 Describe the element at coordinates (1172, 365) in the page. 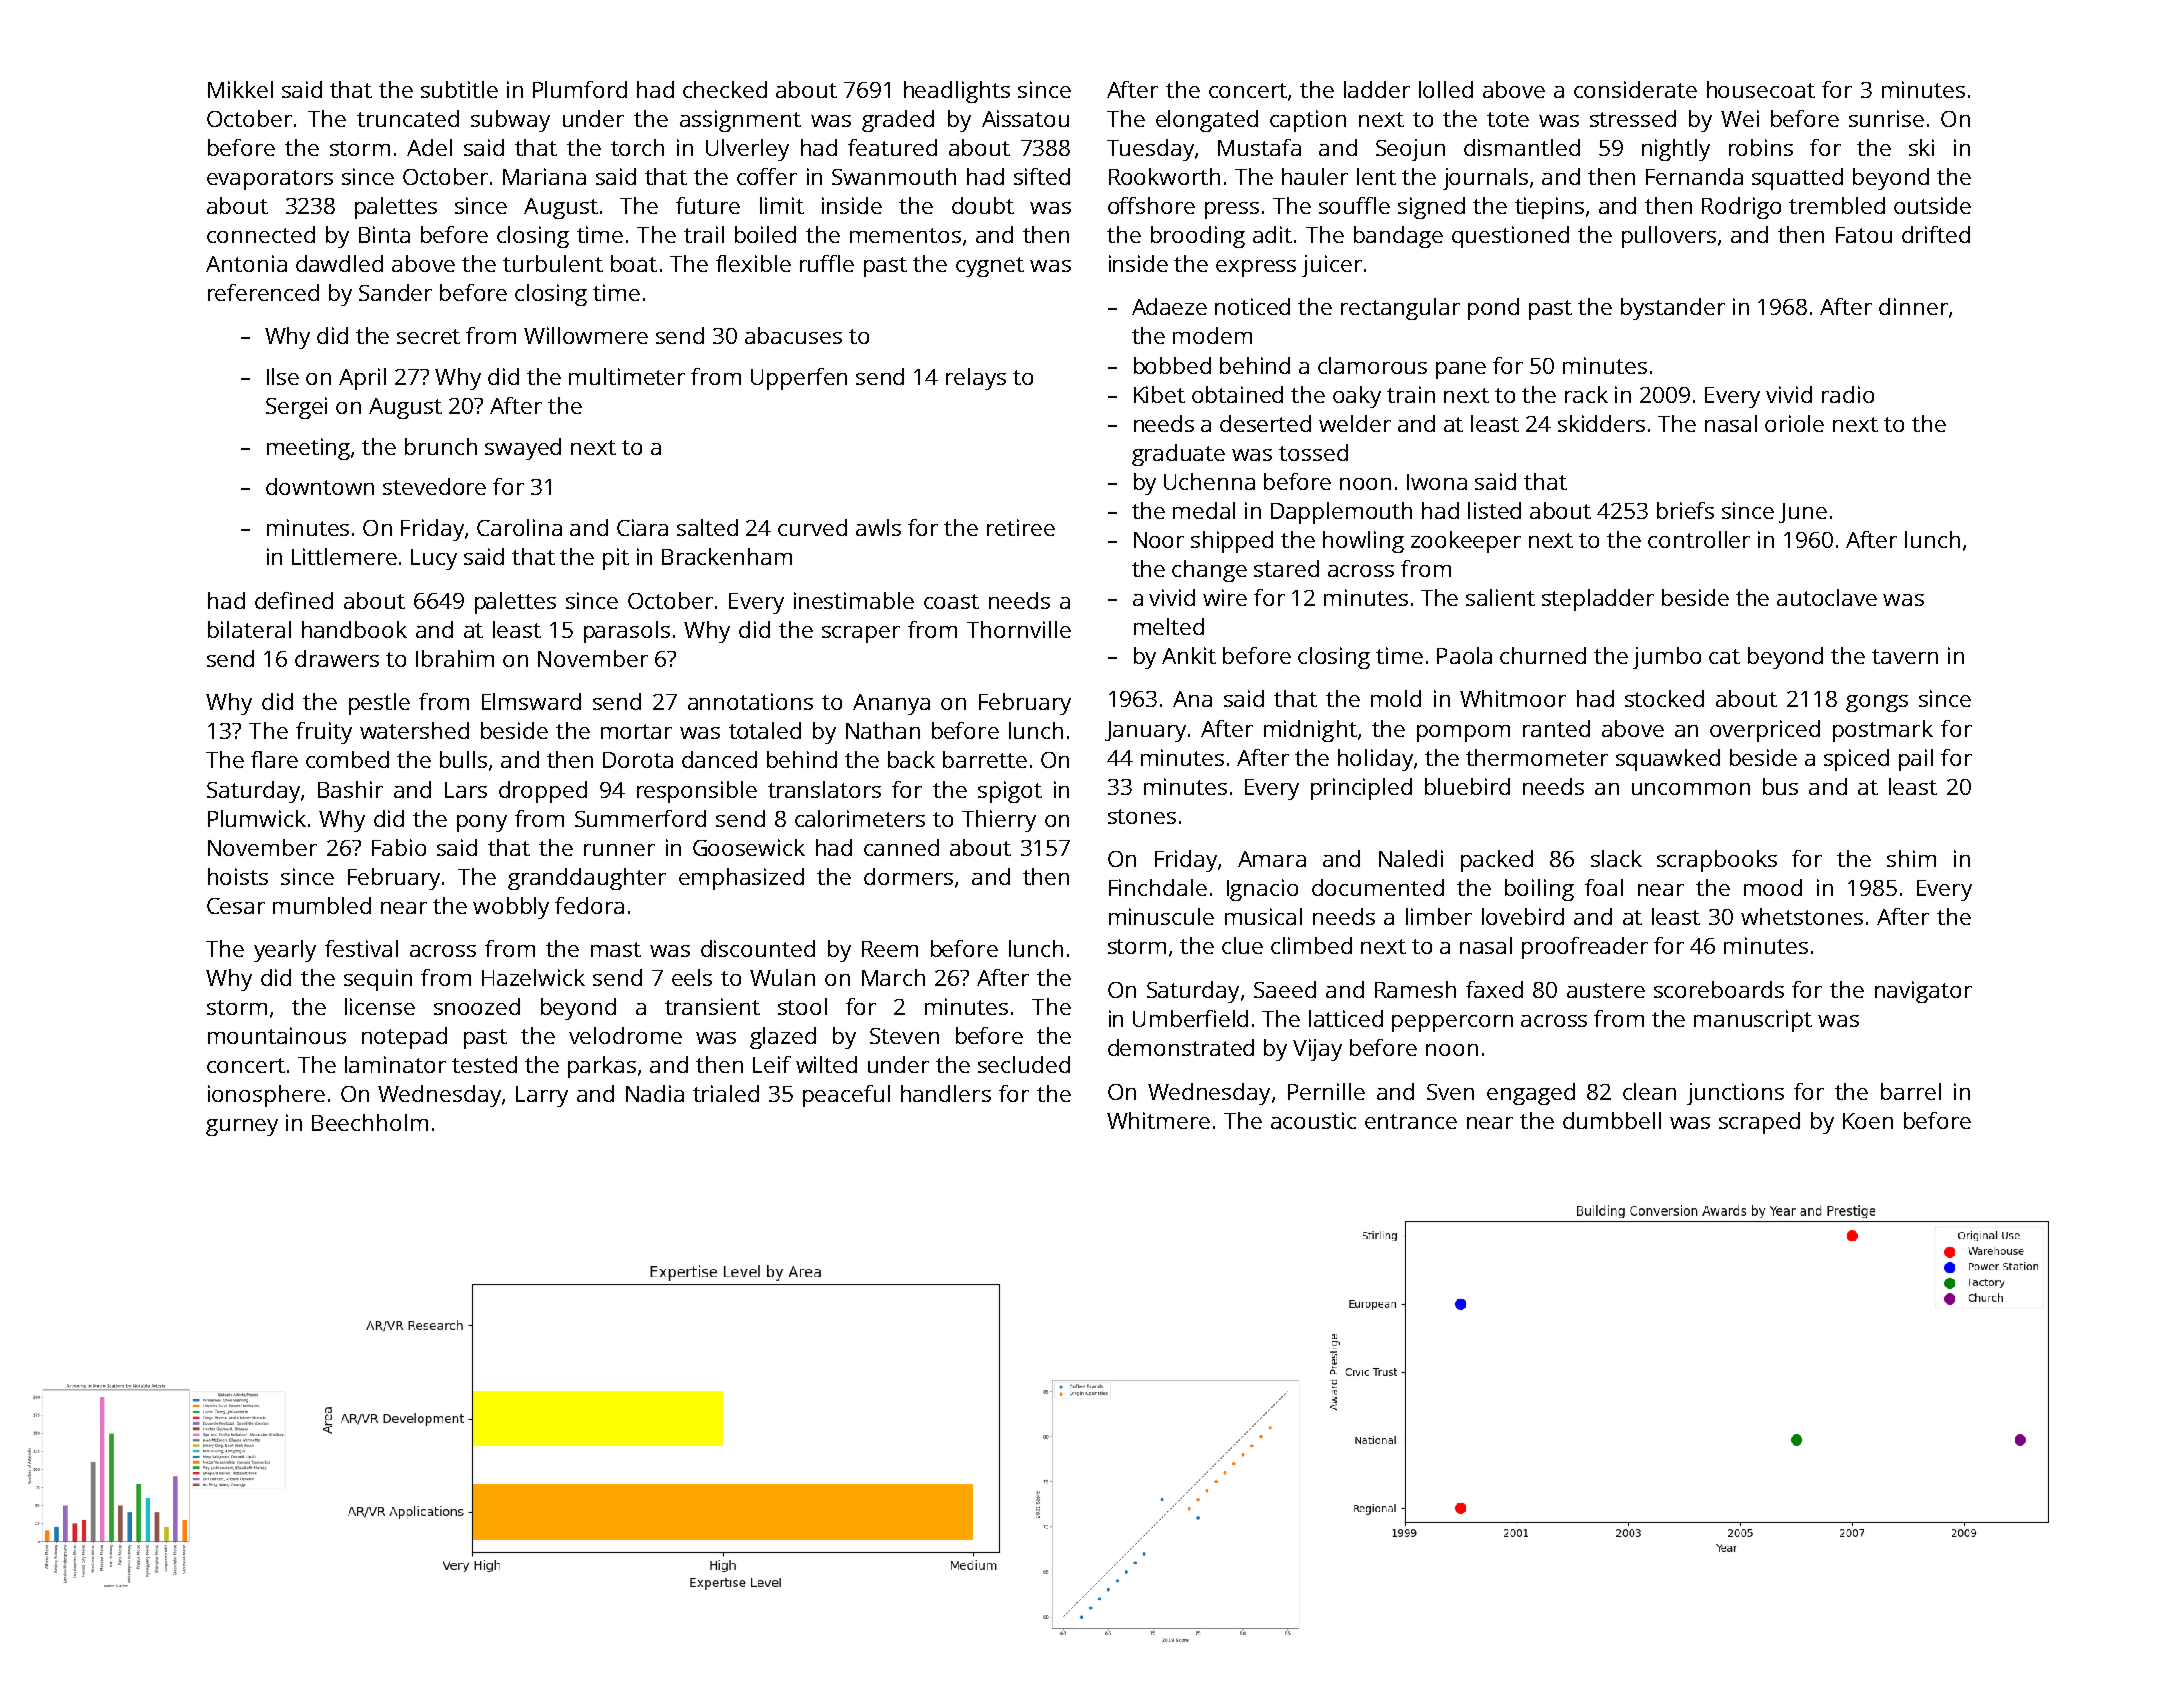

I see `bobbed` at that location.
